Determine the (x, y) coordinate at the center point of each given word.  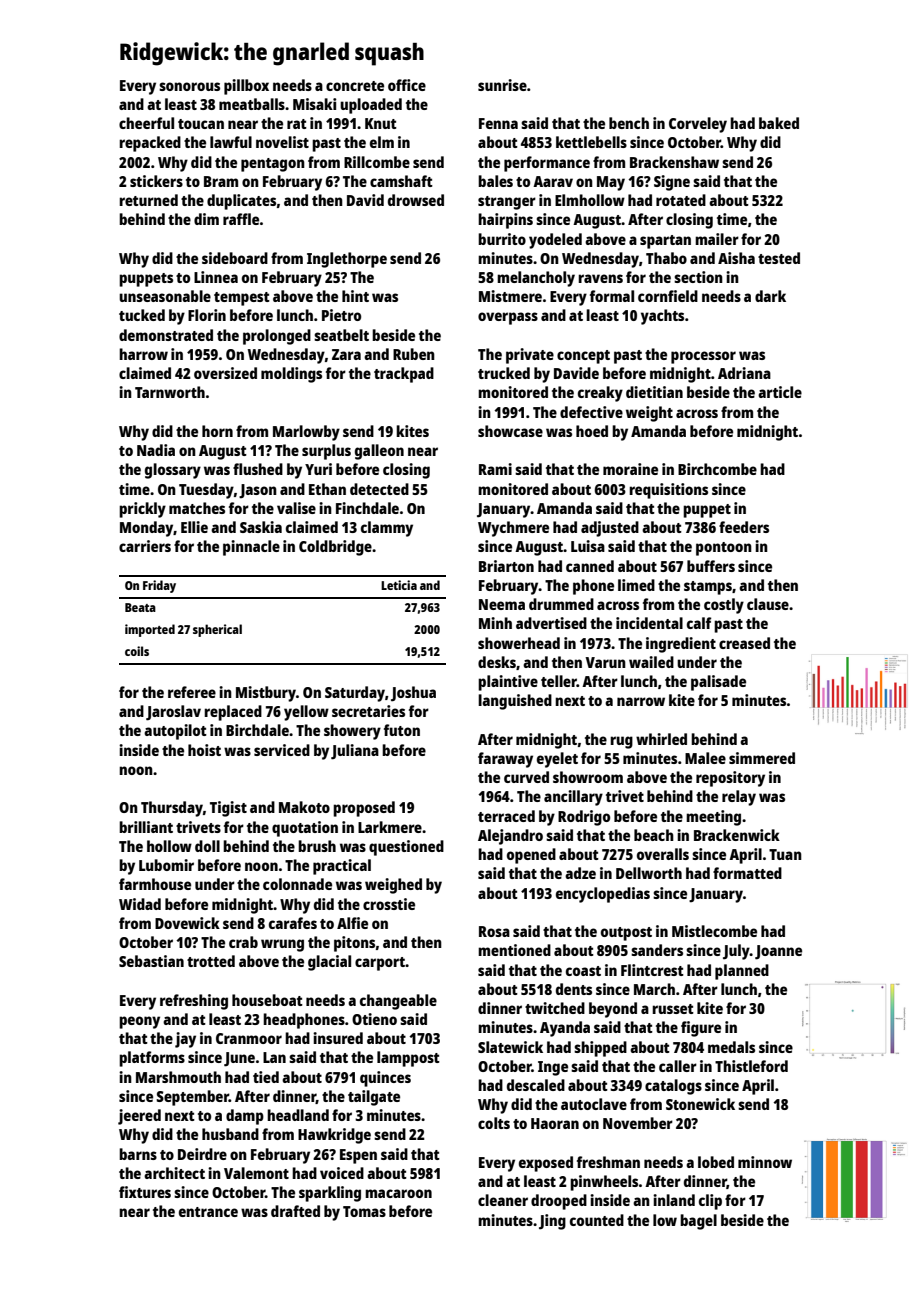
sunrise (502, 85)
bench (629, 123)
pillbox (246, 87)
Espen (358, 1156)
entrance (208, 1212)
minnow (765, 1162)
